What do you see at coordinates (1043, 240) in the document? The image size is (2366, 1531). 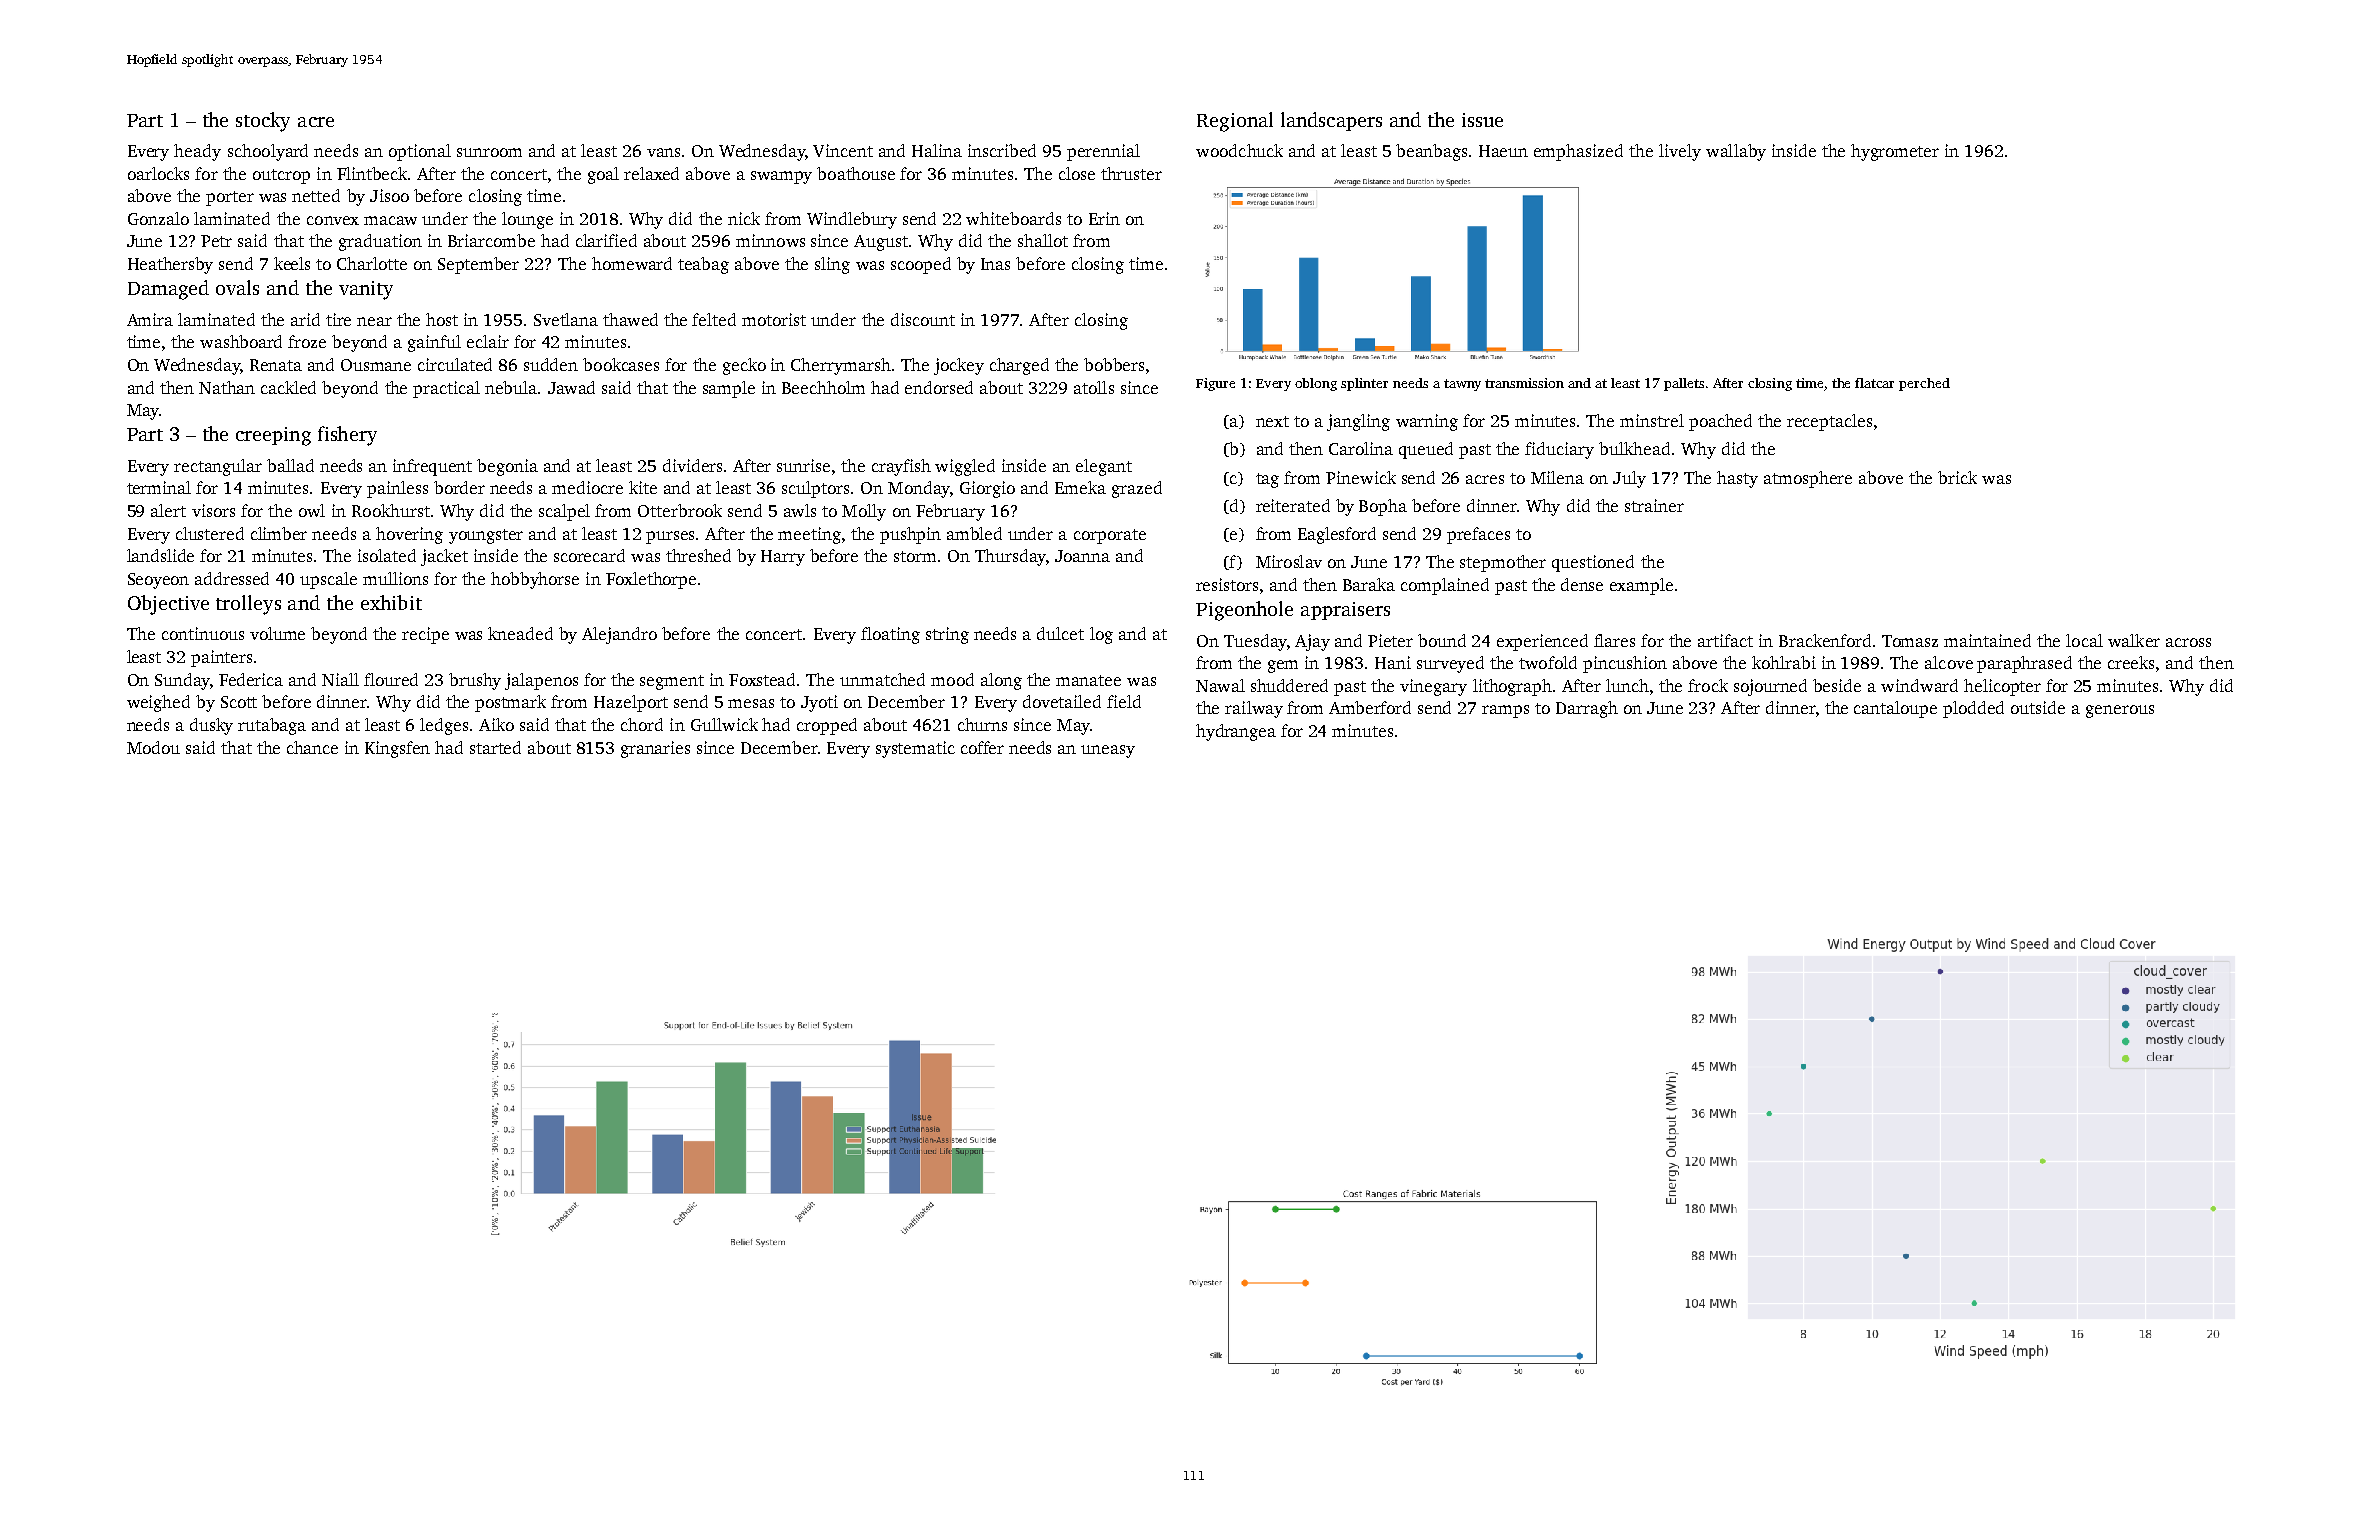 I see `shallot` at bounding box center [1043, 240].
